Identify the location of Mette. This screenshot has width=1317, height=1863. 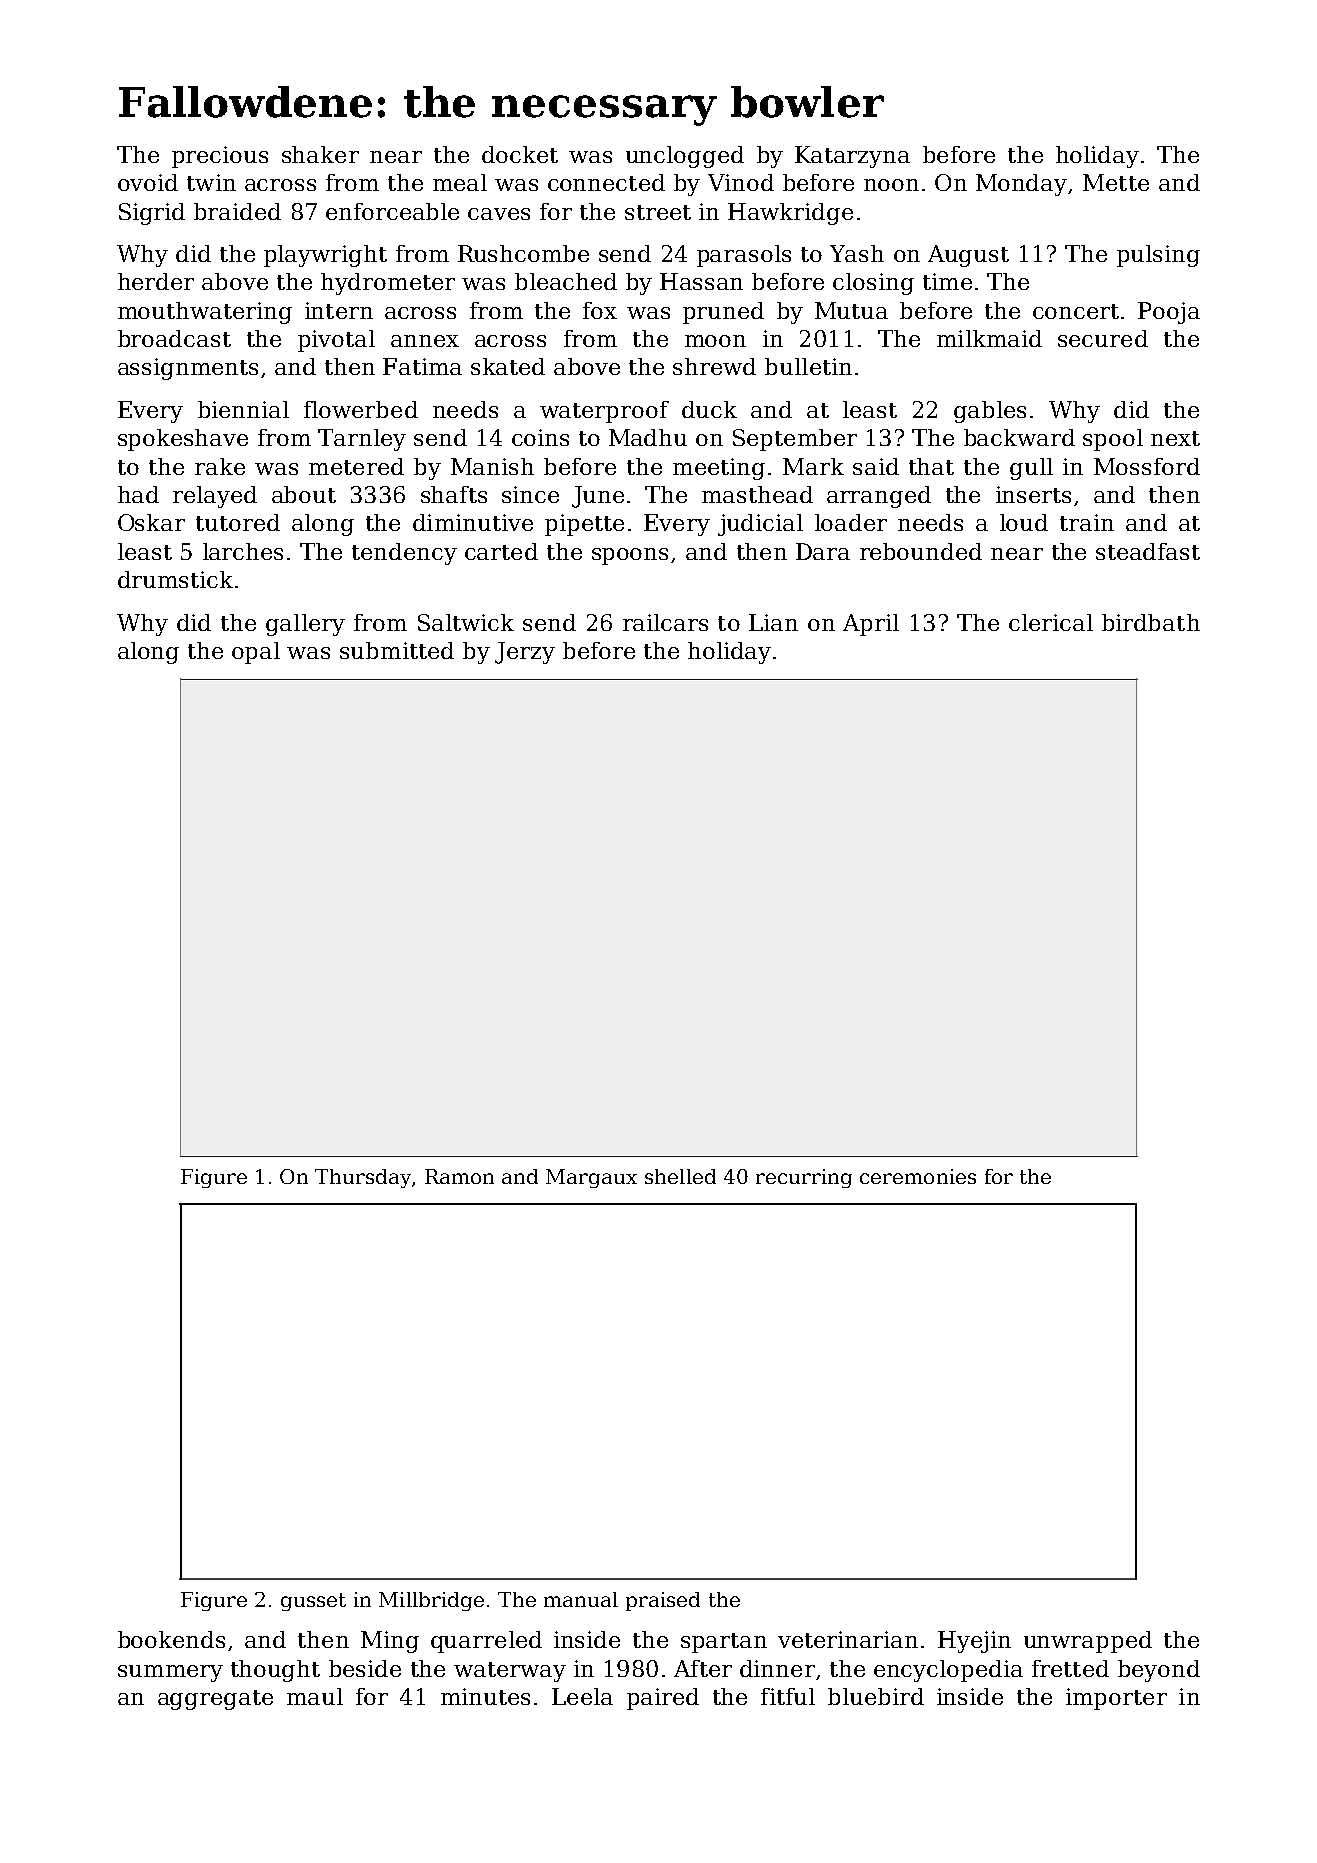
(1116, 182).
